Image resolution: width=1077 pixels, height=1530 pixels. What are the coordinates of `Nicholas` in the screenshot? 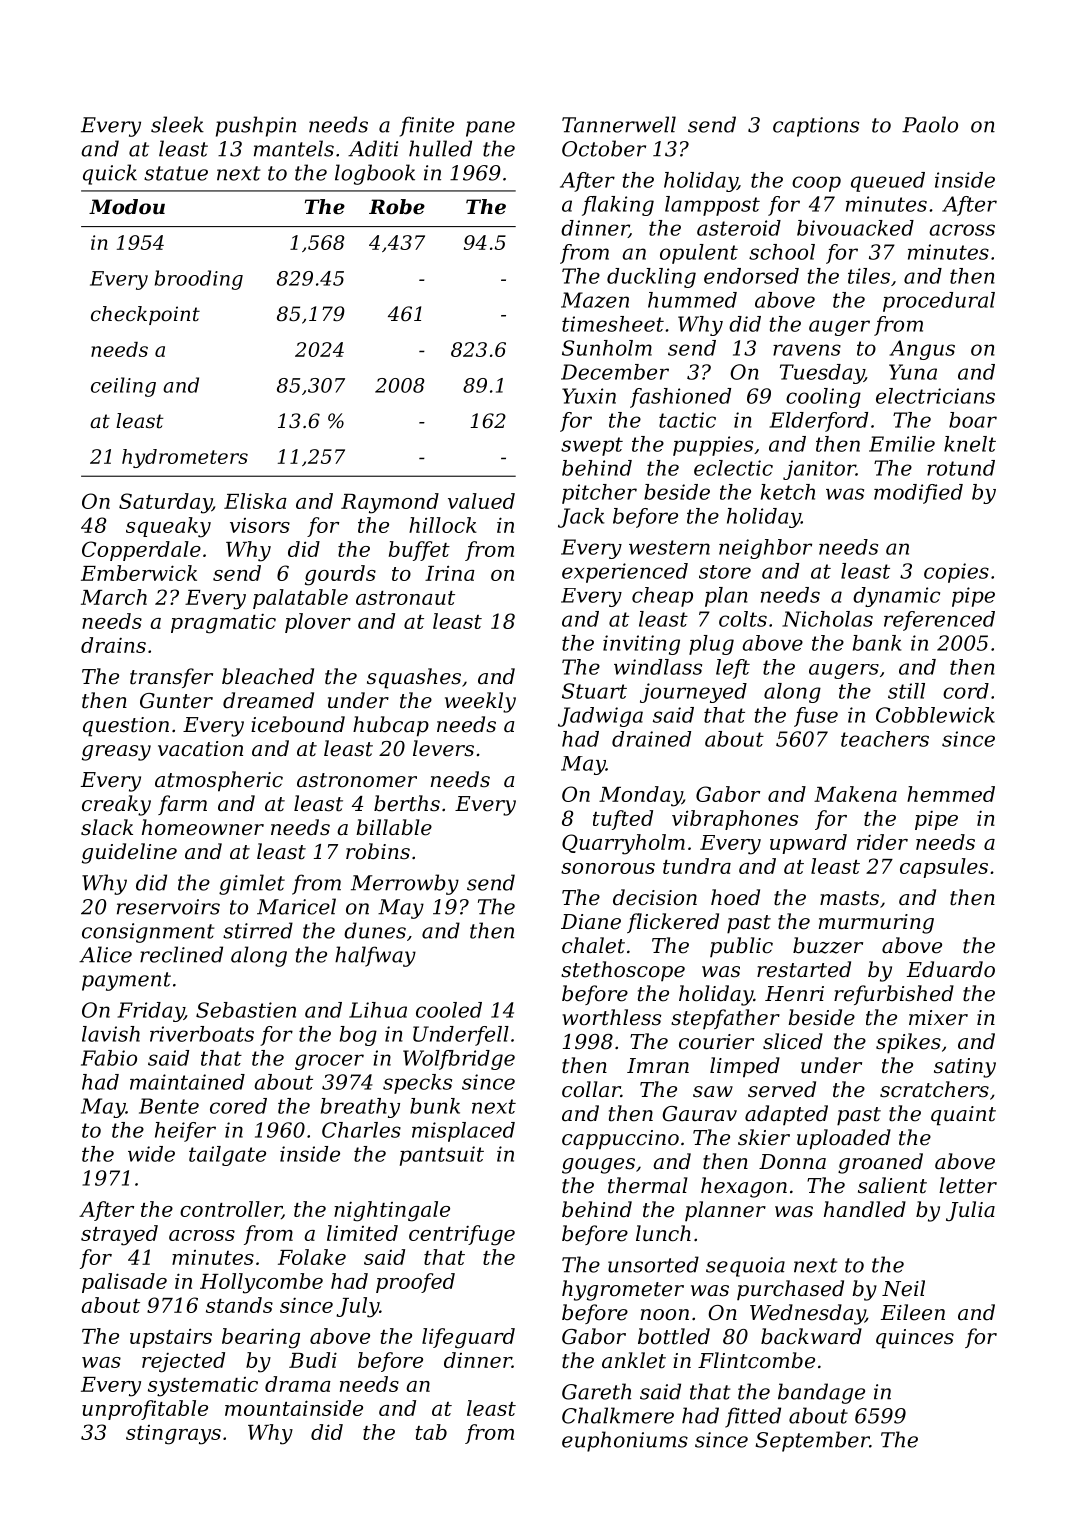 It's located at (827, 619).
